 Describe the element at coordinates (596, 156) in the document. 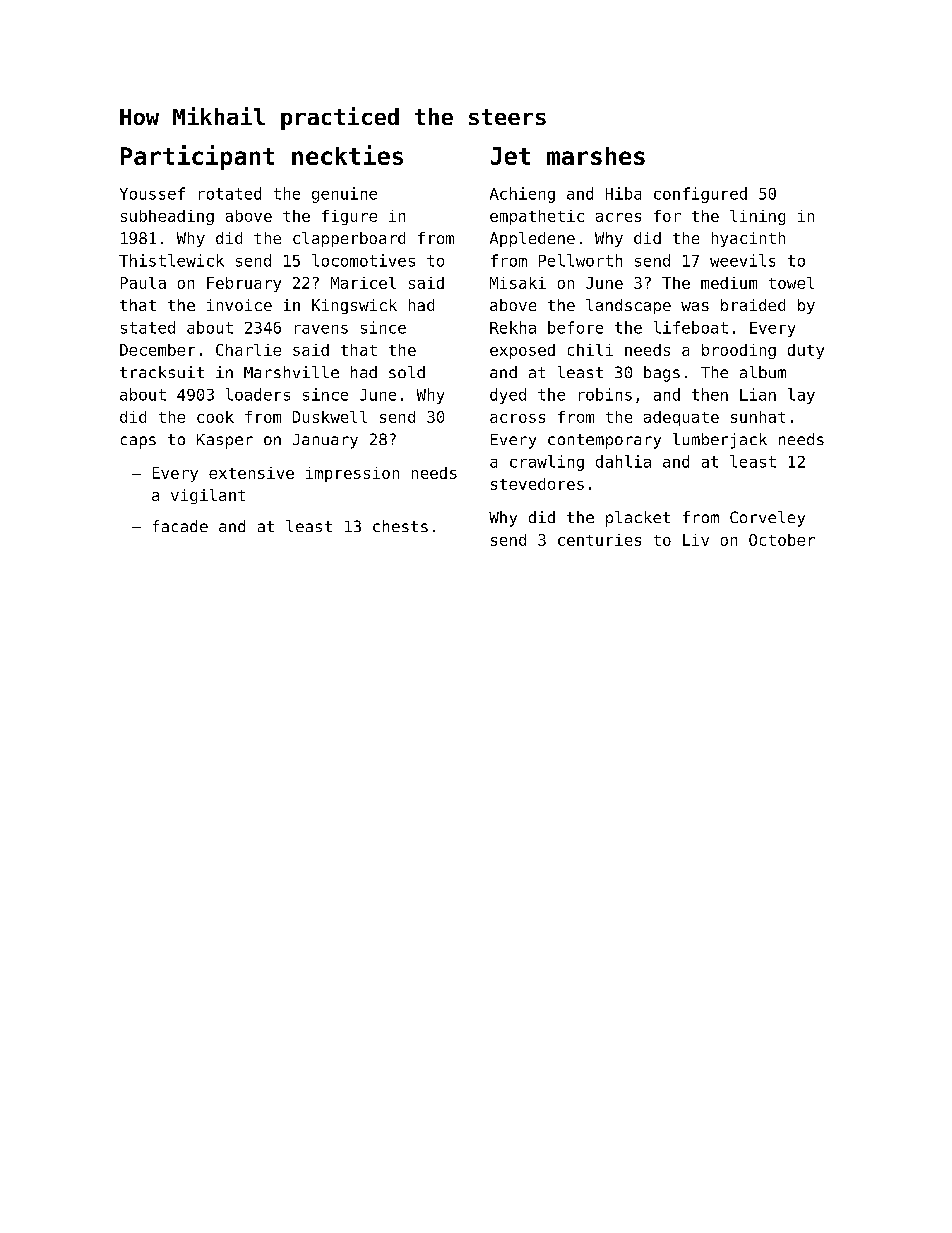

I see `marshes` at that location.
